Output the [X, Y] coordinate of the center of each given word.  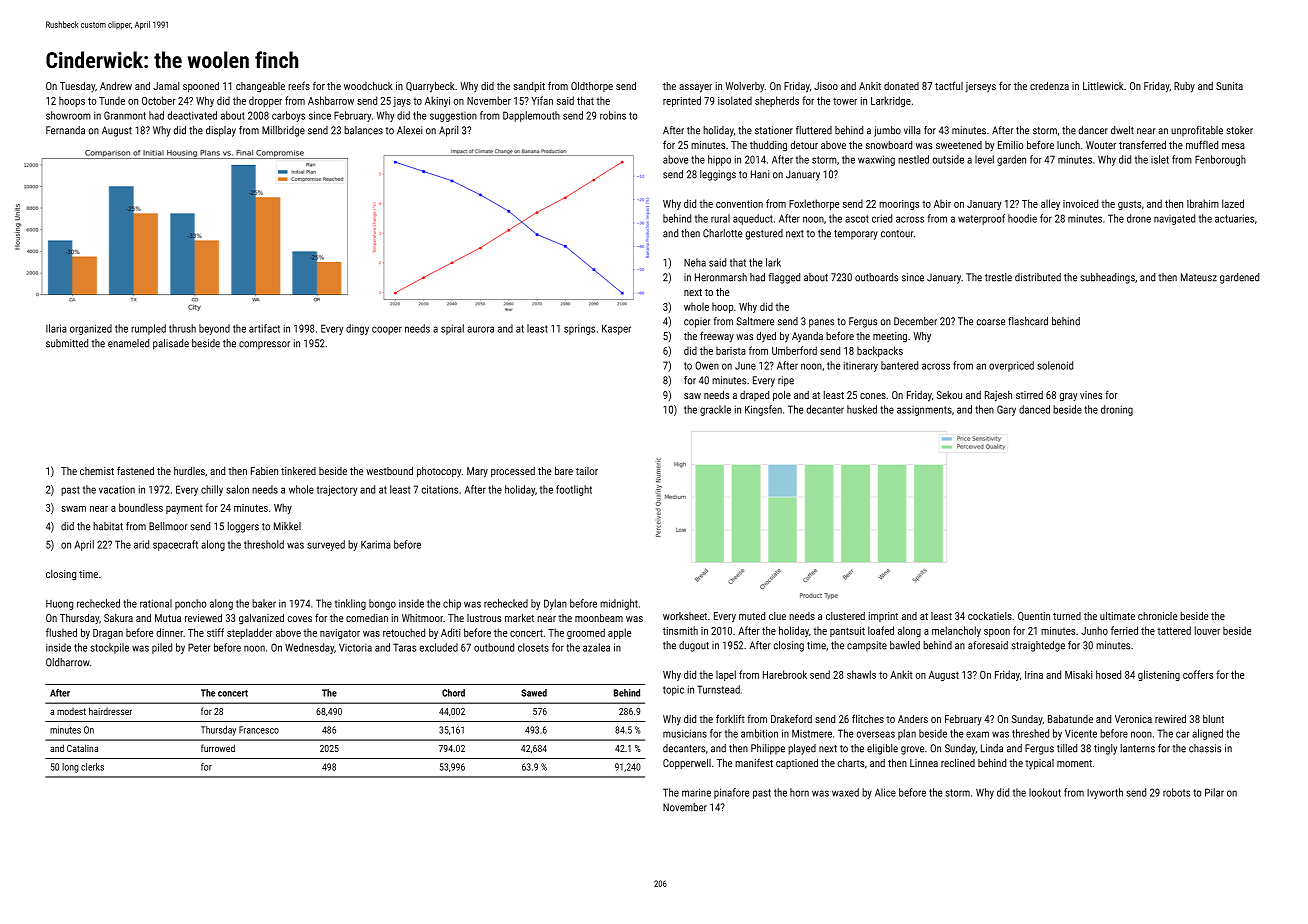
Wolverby [745, 87]
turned [1067, 616]
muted [752, 616]
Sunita [1229, 86]
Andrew [116, 86]
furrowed [218, 748]
